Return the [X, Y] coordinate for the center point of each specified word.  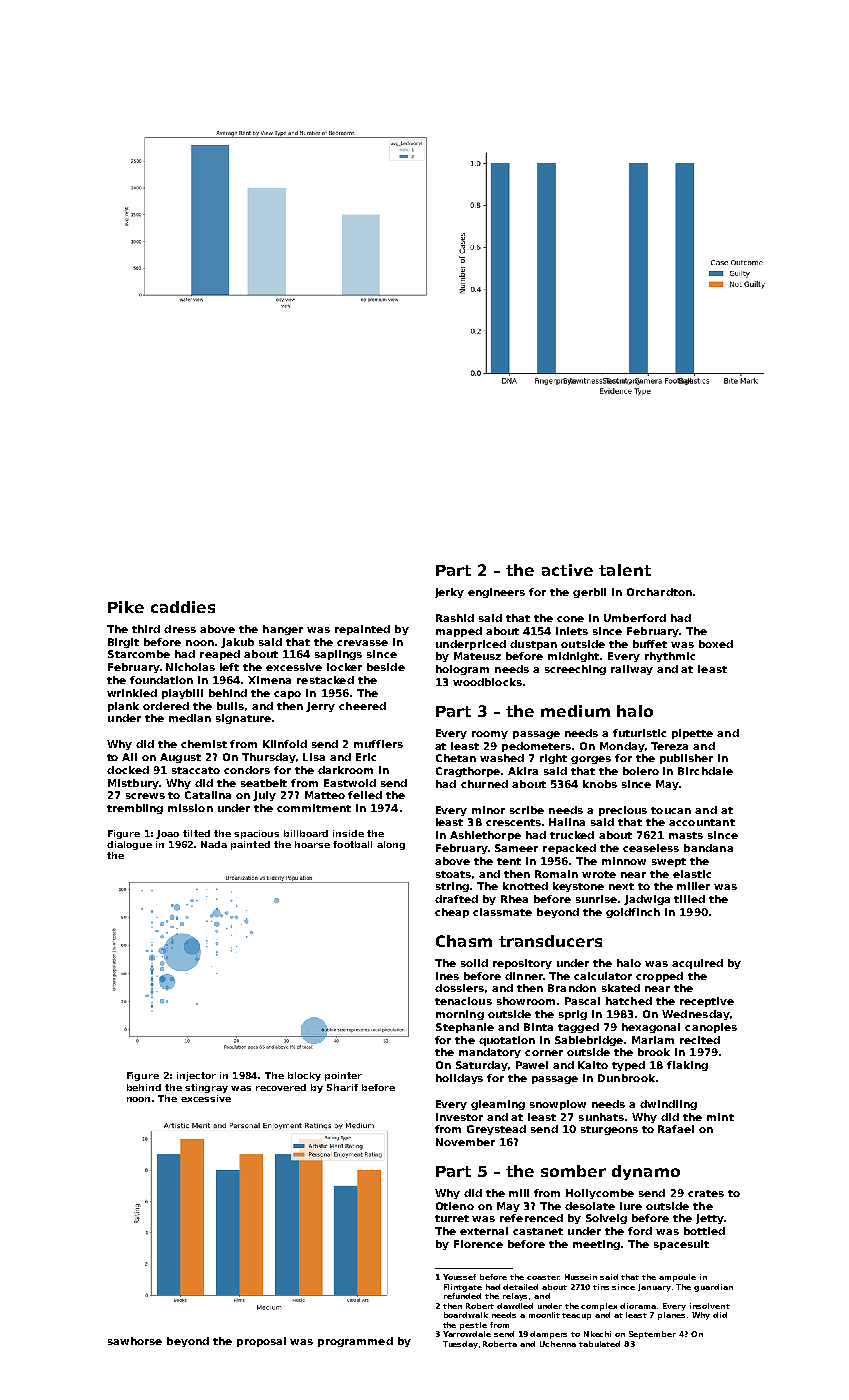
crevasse [362, 643]
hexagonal [651, 1028]
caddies [183, 607]
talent [625, 570]
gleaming [498, 1105]
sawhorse [135, 1341]
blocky [304, 1076]
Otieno [455, 1206]
